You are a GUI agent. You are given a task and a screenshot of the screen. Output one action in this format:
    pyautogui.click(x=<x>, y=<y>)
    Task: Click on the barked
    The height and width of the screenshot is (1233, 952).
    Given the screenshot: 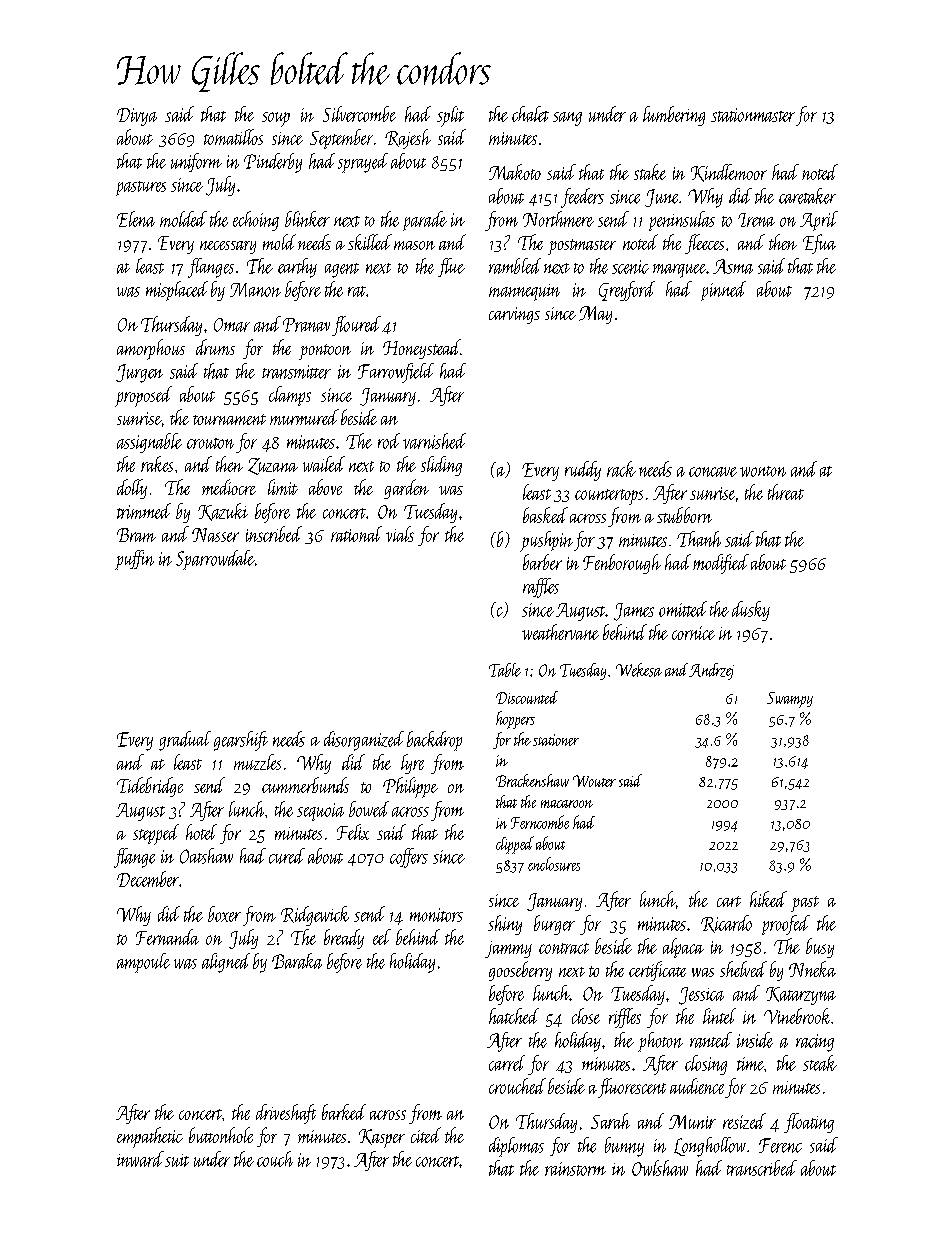 What is the action you would take?
    pyautogui.click(x=344, y=1112)
